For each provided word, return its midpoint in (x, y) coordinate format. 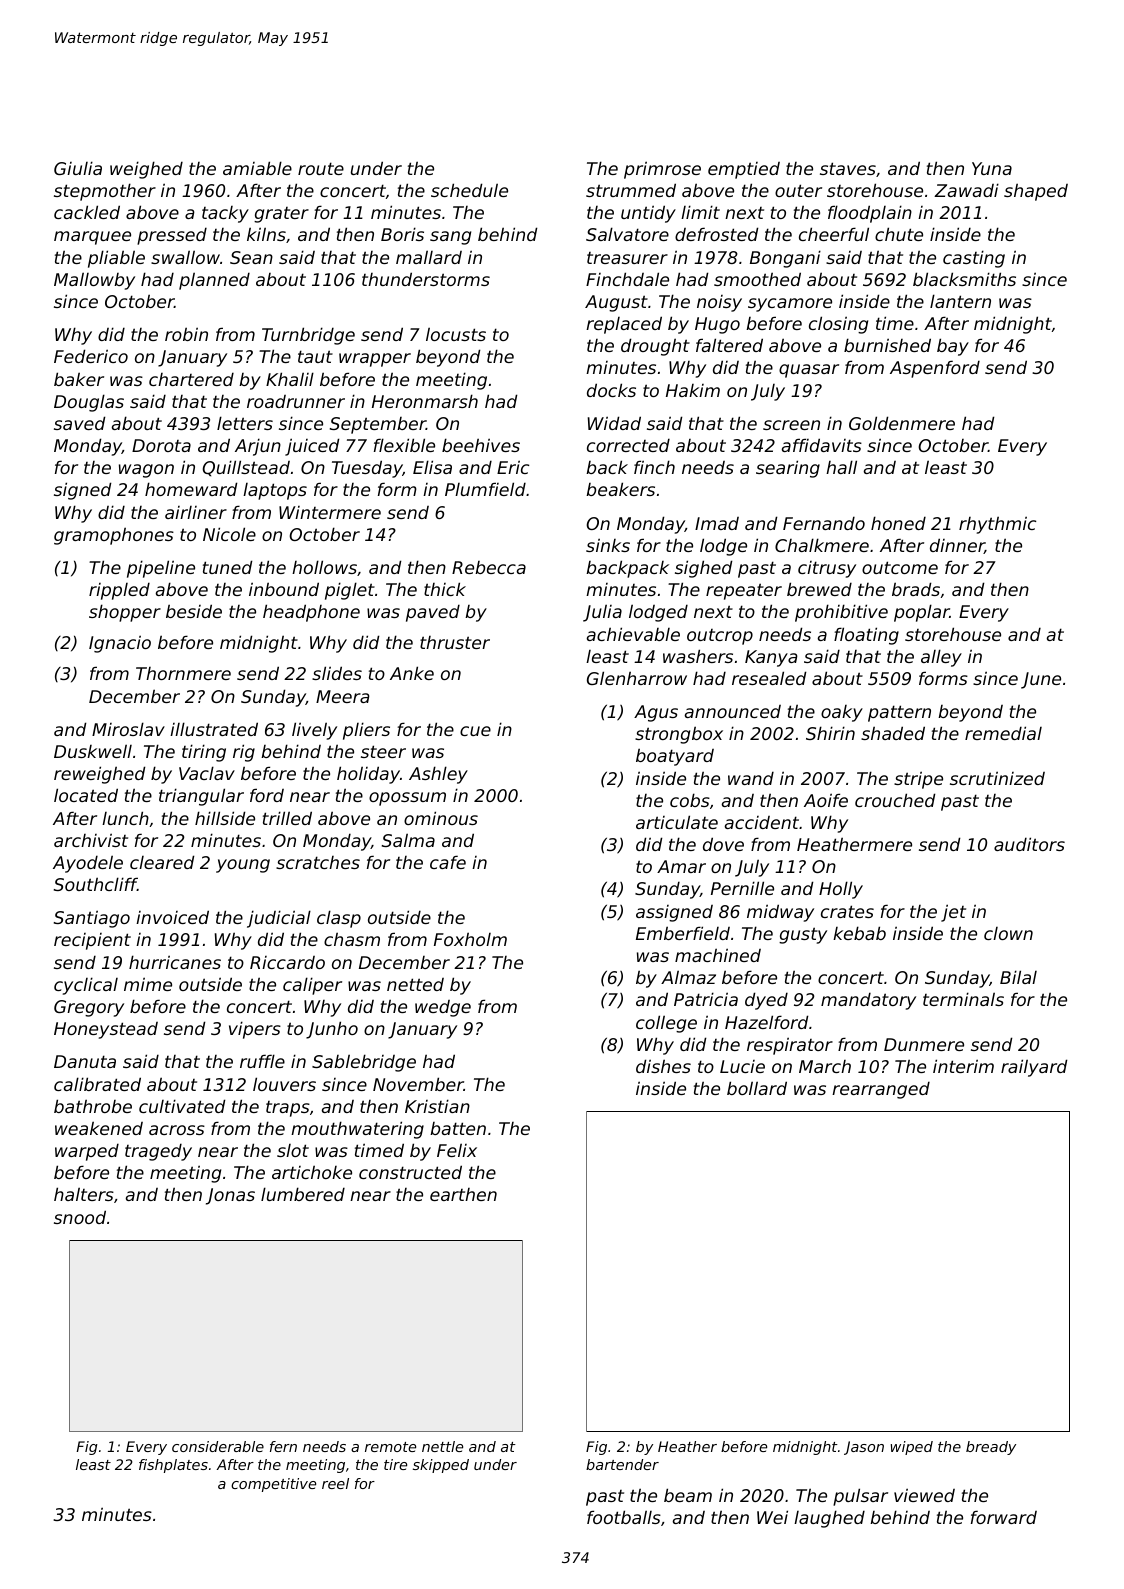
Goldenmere (902, 423)
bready (991, 1448)
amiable (257, 168)
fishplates (173, 1466)
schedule (469, 190)
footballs (624, 1517)
